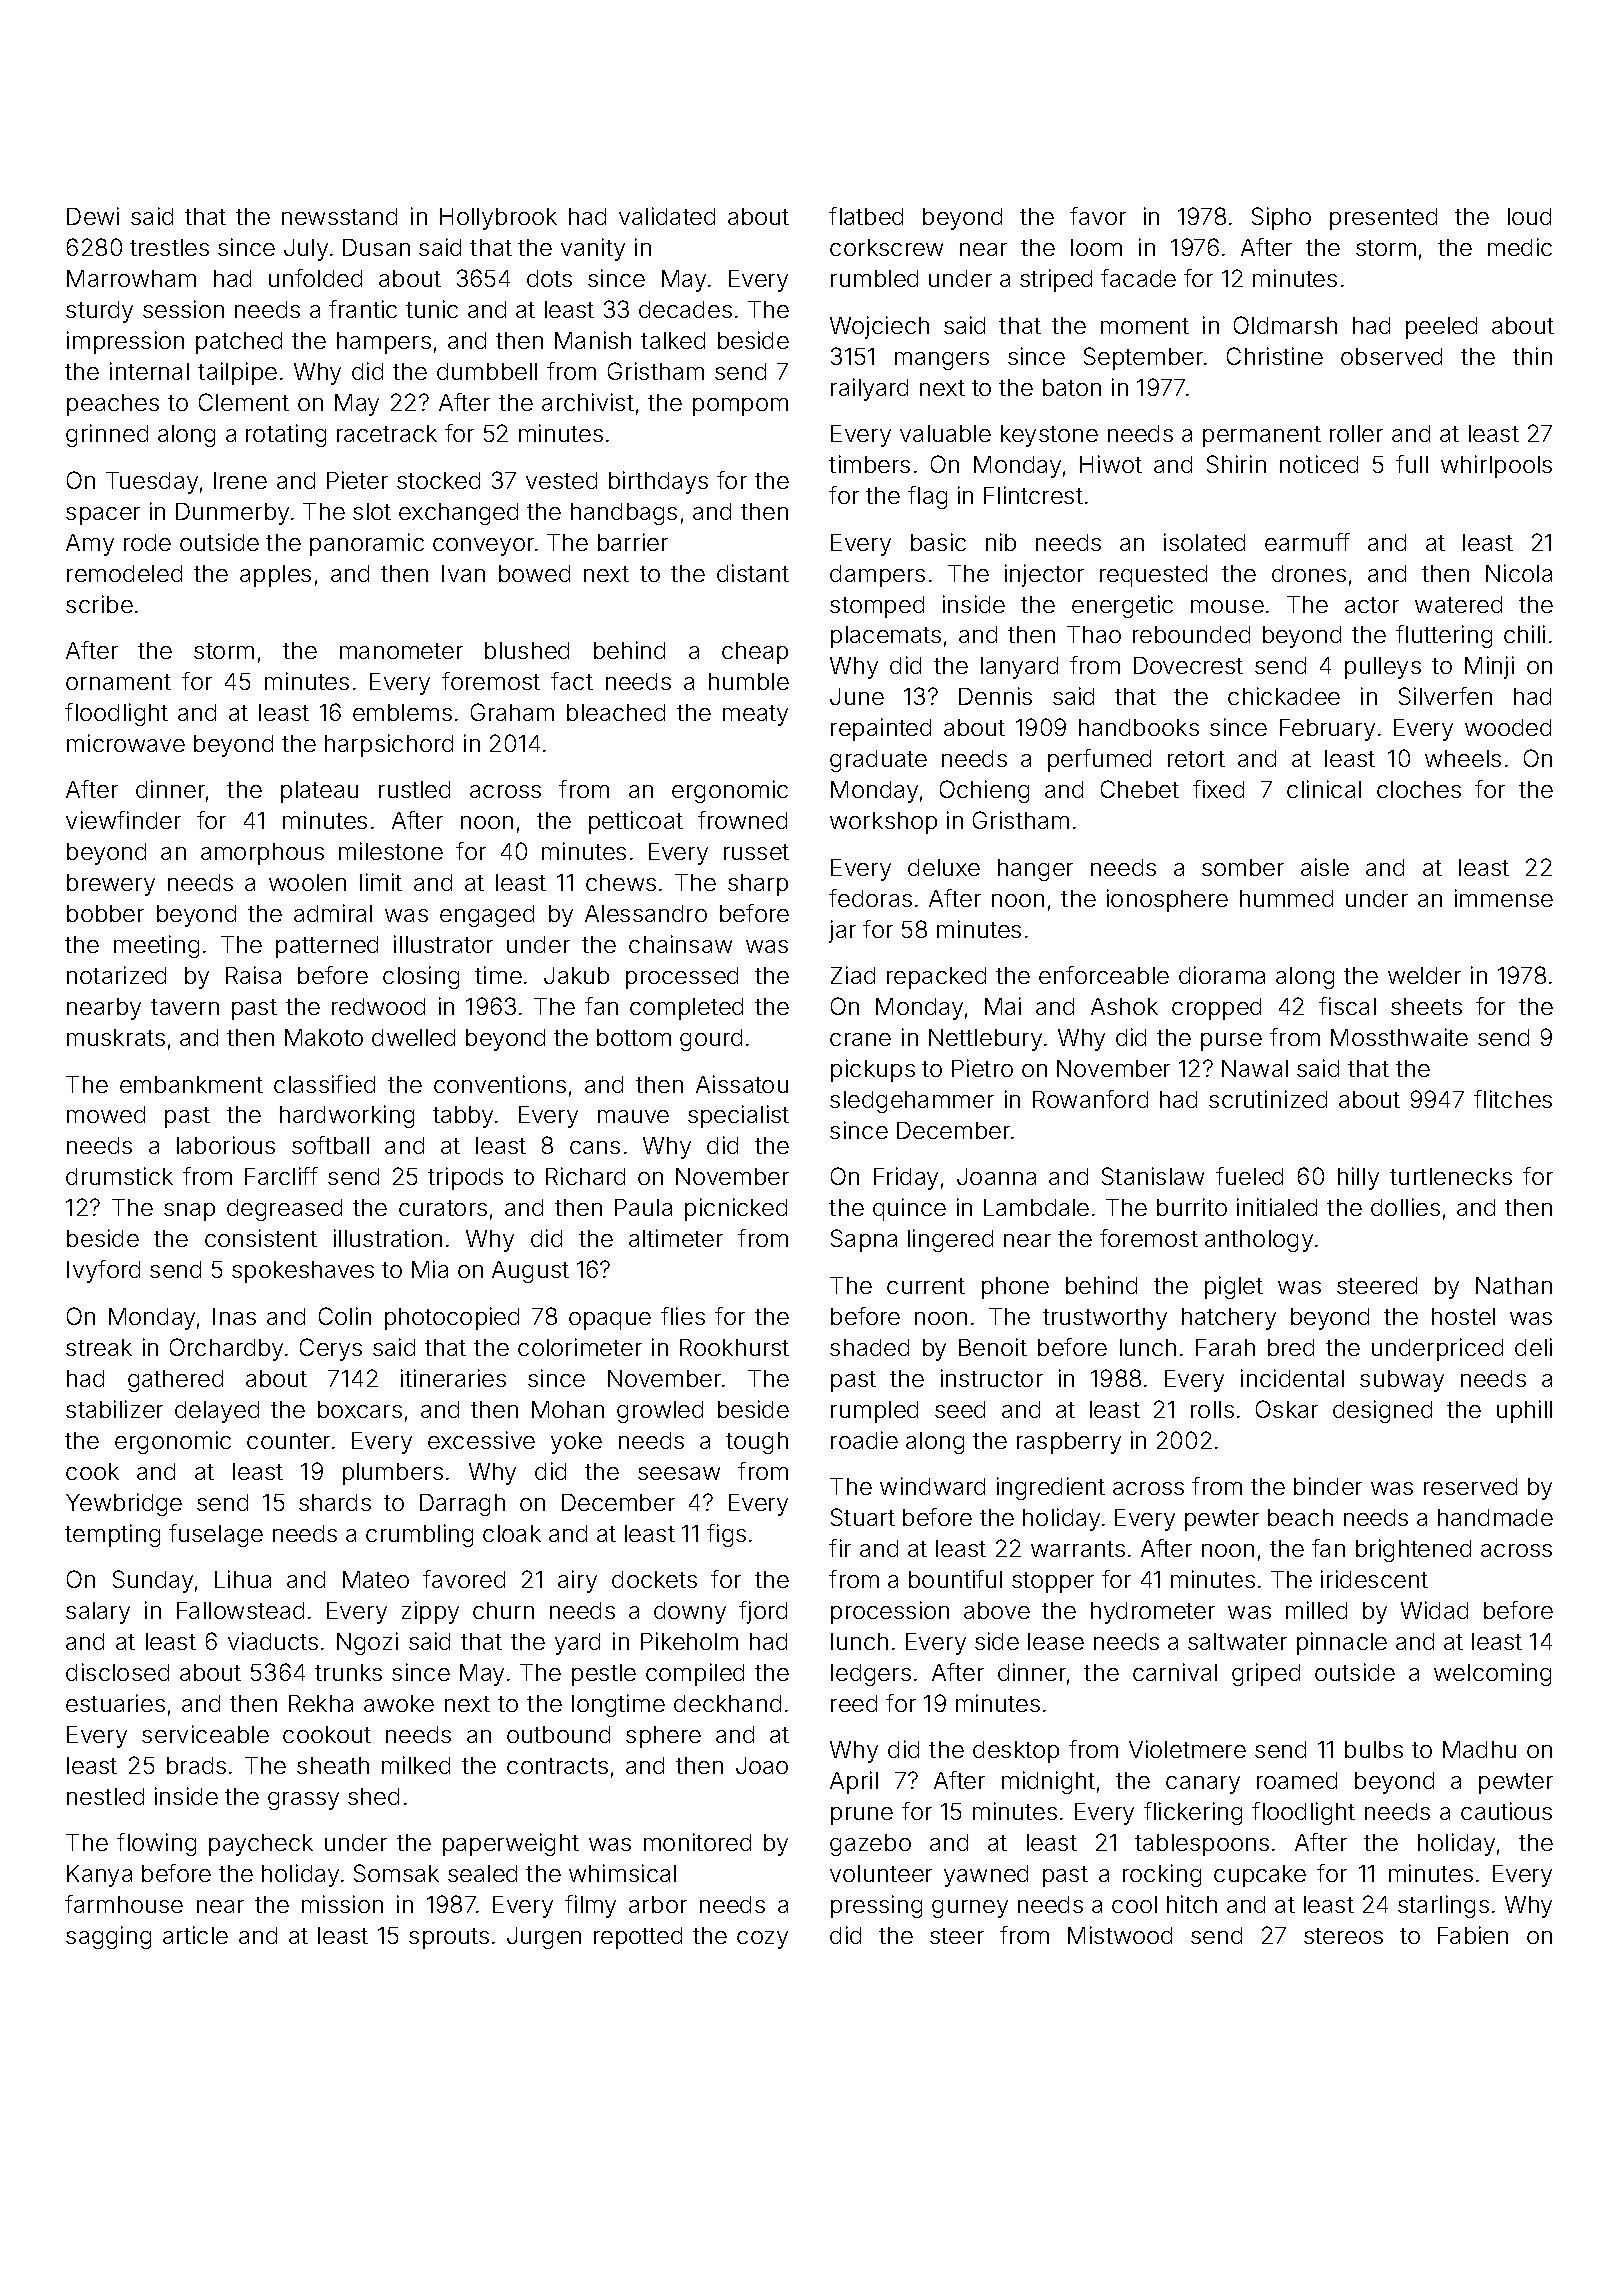  I want to click on article, so click(195, 1935).
